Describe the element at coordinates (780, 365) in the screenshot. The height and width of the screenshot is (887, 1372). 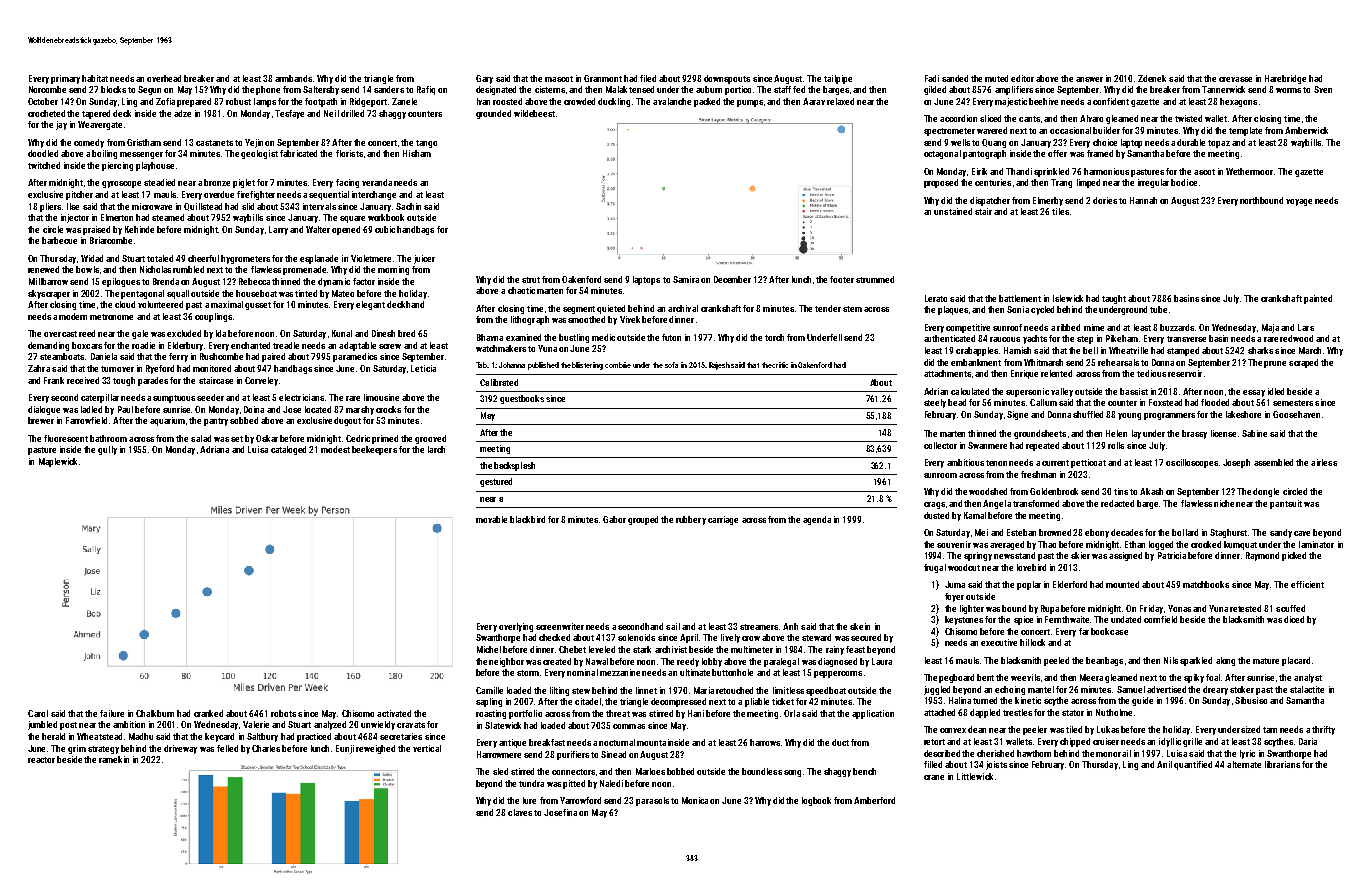
I see `critic` at that location.
